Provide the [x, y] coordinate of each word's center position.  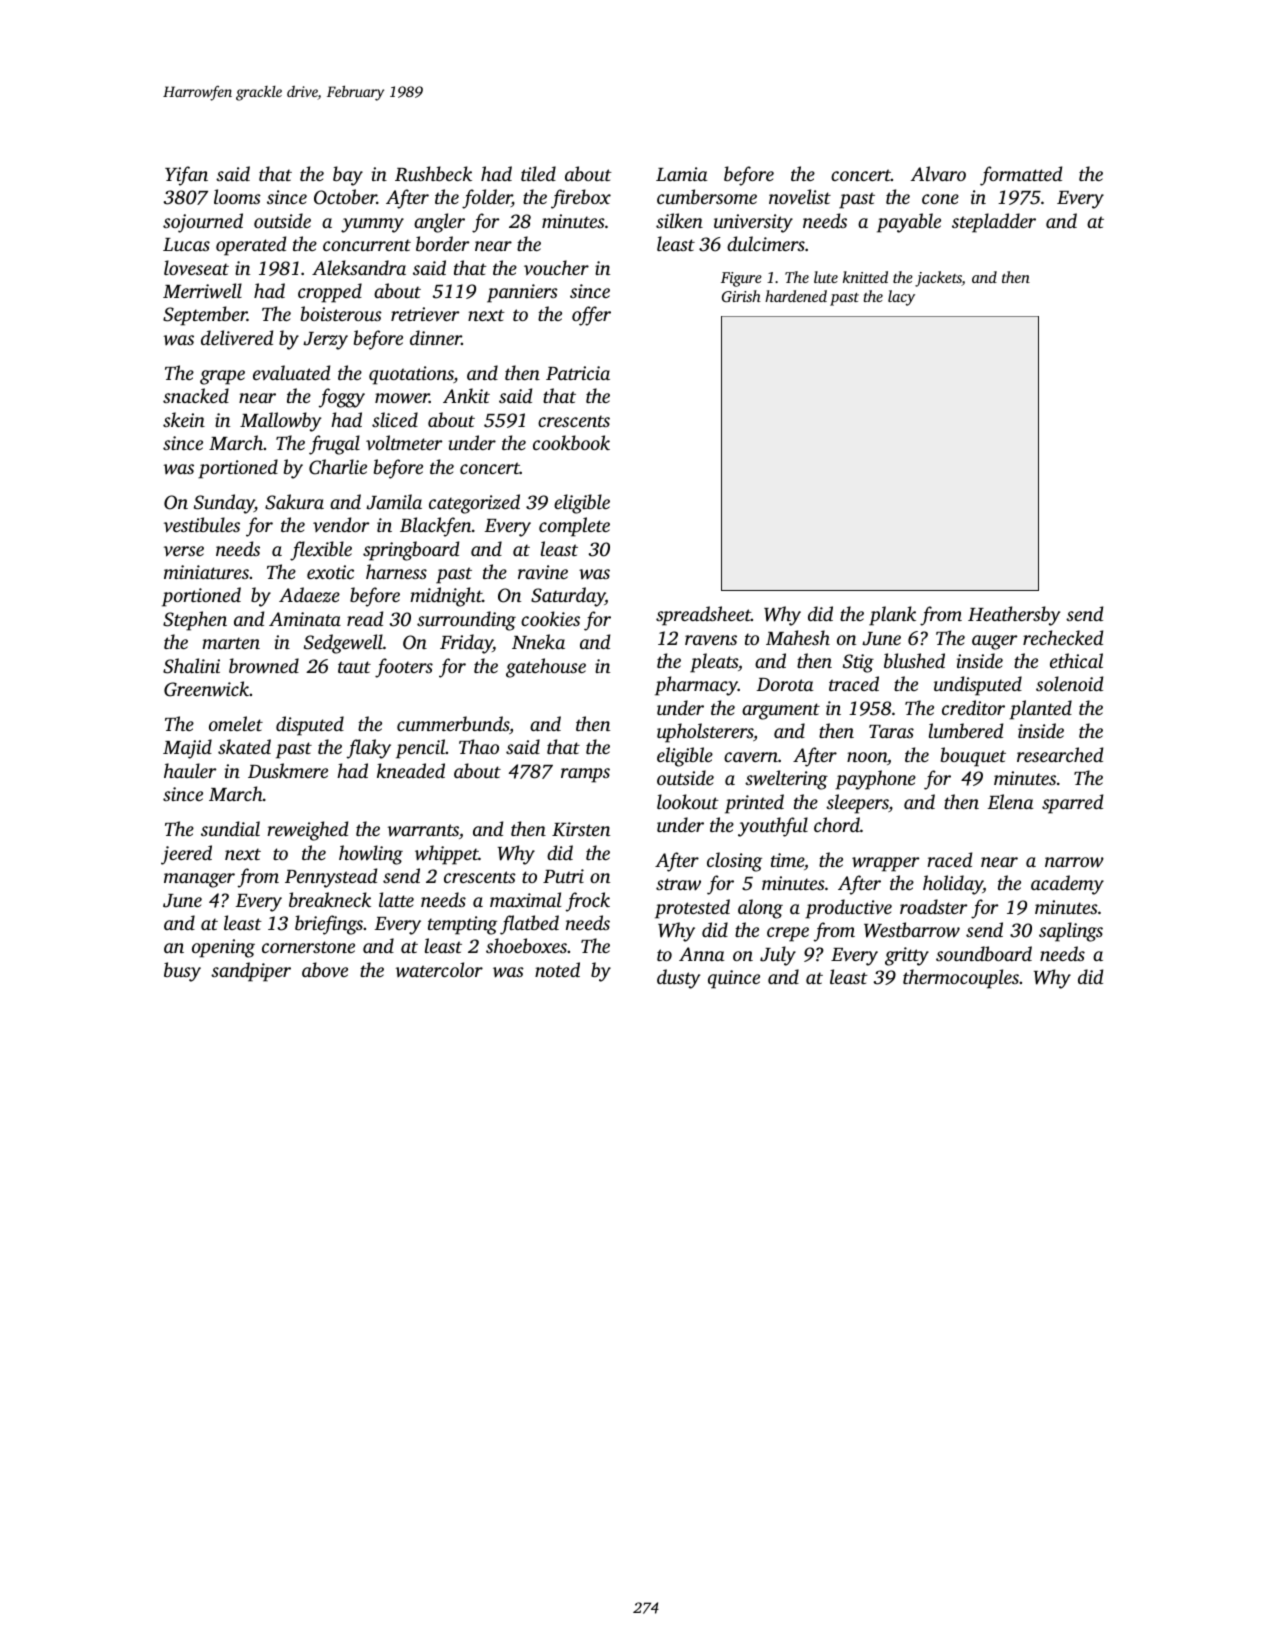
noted [557, 969]
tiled [538, 173]
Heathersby [1014, 616]
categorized [474, 504]
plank [892, 616]
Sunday [224, 504]
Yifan [186, 176]
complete [574, 527]
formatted [1021, 176]
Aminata [305, 619]
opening [223, 948]
